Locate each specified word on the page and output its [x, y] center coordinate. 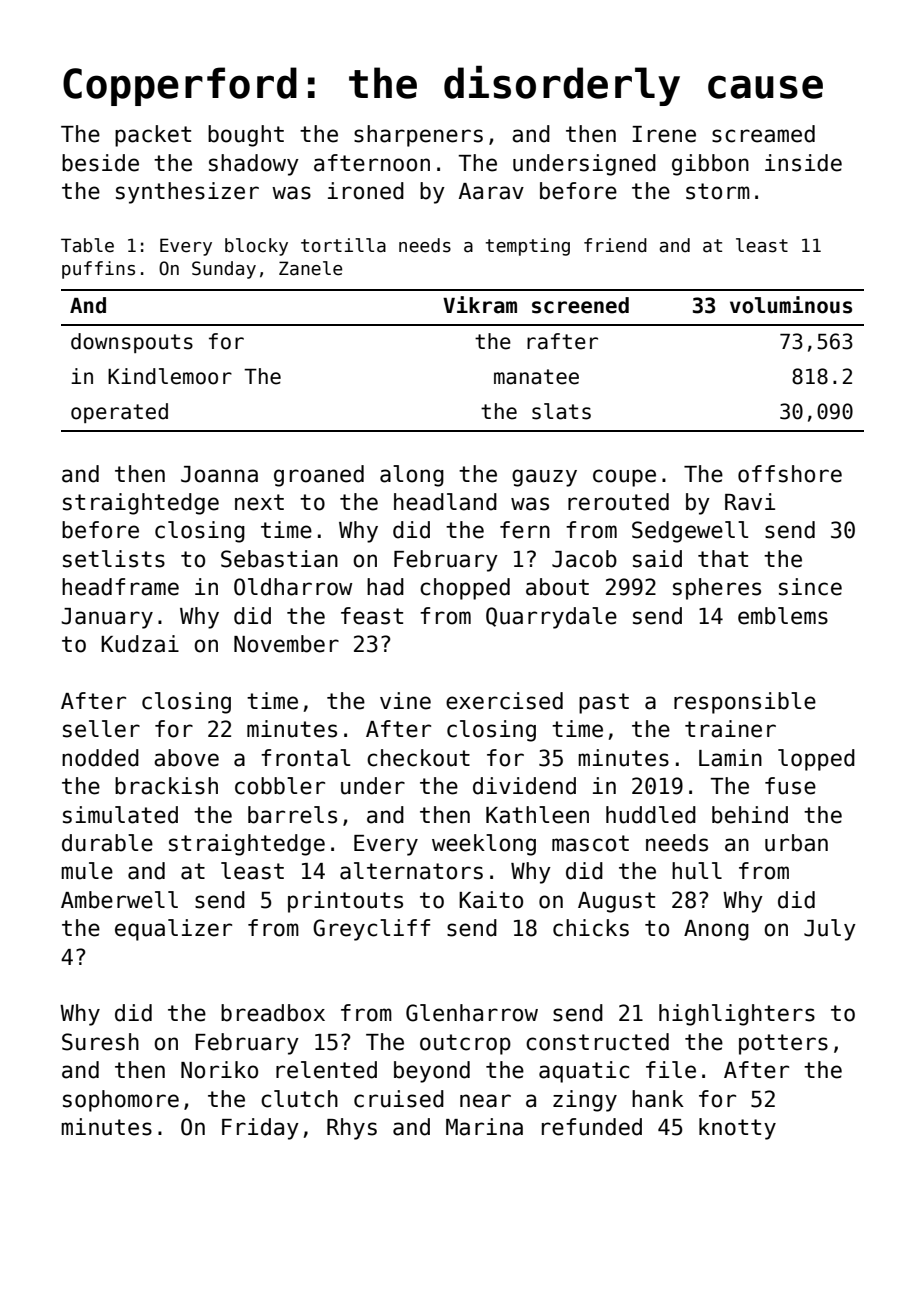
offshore [790, 474]
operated [119, 413]
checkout [418, 758]
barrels [292, 815]
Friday [260, 1129]
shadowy [254, 165]
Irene [664, 134]
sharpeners [418, 136]
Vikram [480, 305]
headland [445, 502]
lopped [816, 760]
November [286, 644]
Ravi [750, 502]
